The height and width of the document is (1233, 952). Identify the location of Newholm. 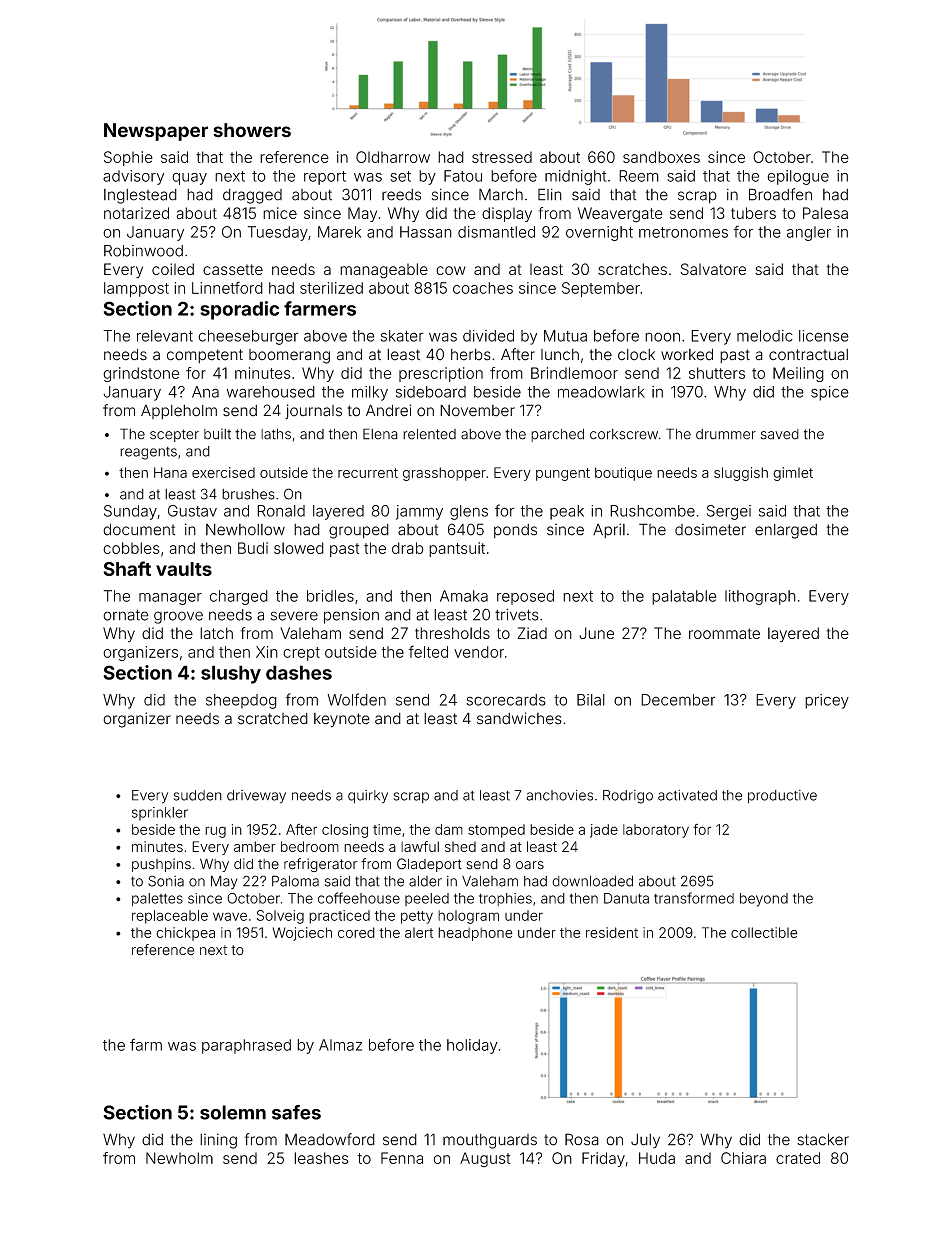
(179, 1158).
